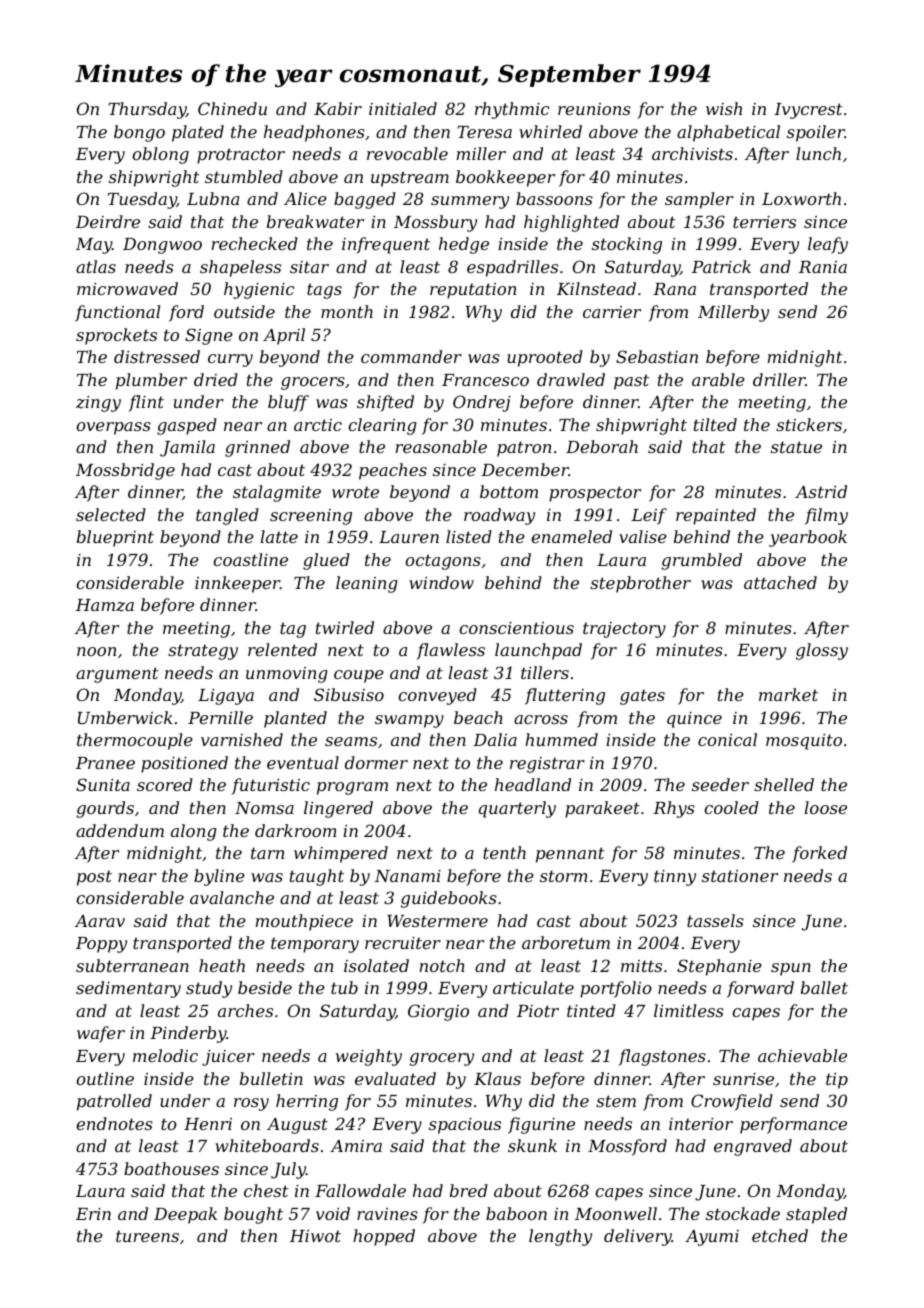  What do you see at coordinates (720, 784) in the screenshot?
I see `seeder` at bounding box center [720, 784].
